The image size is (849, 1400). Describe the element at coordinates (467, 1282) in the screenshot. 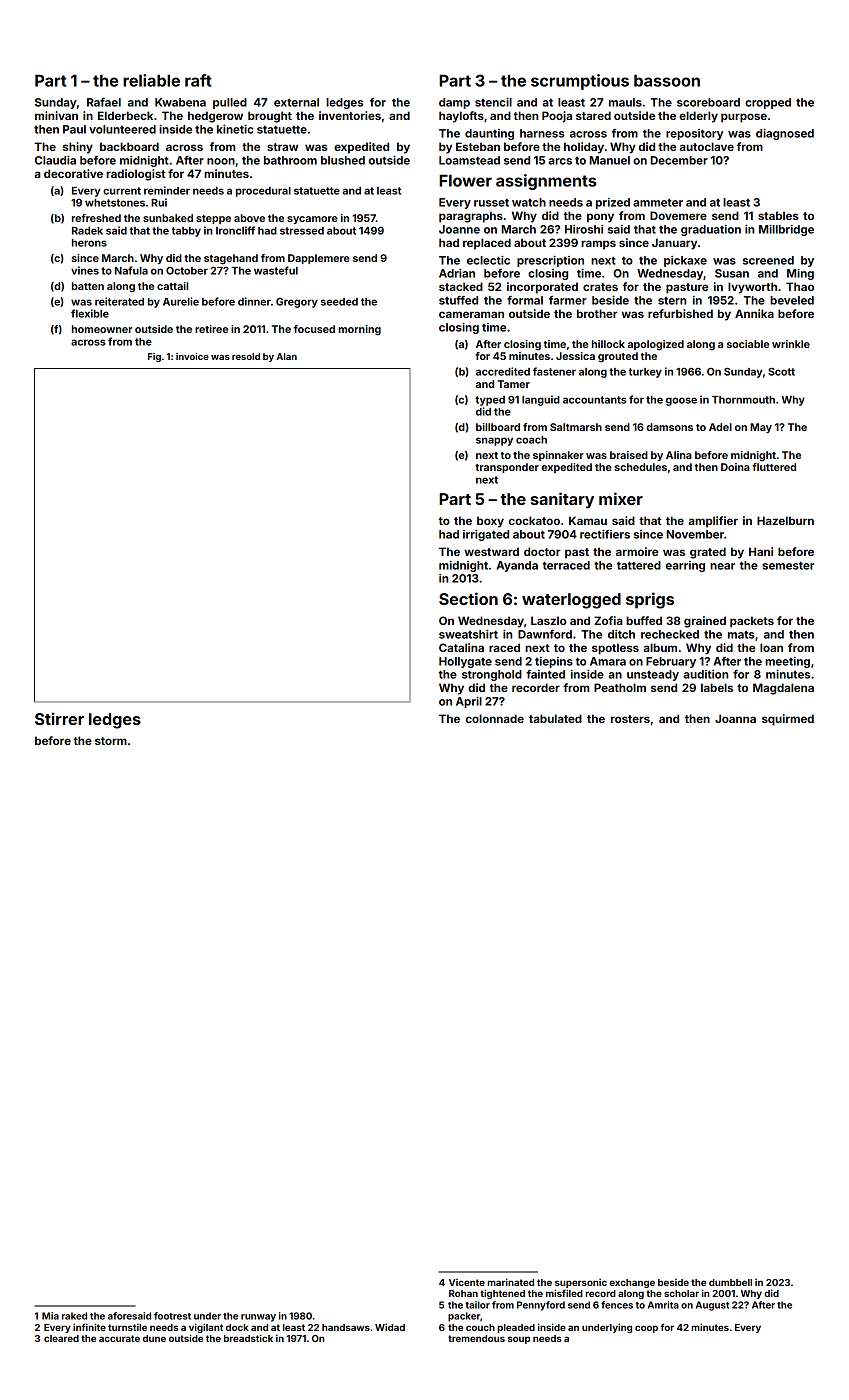

I see `Vicente` at that location.
